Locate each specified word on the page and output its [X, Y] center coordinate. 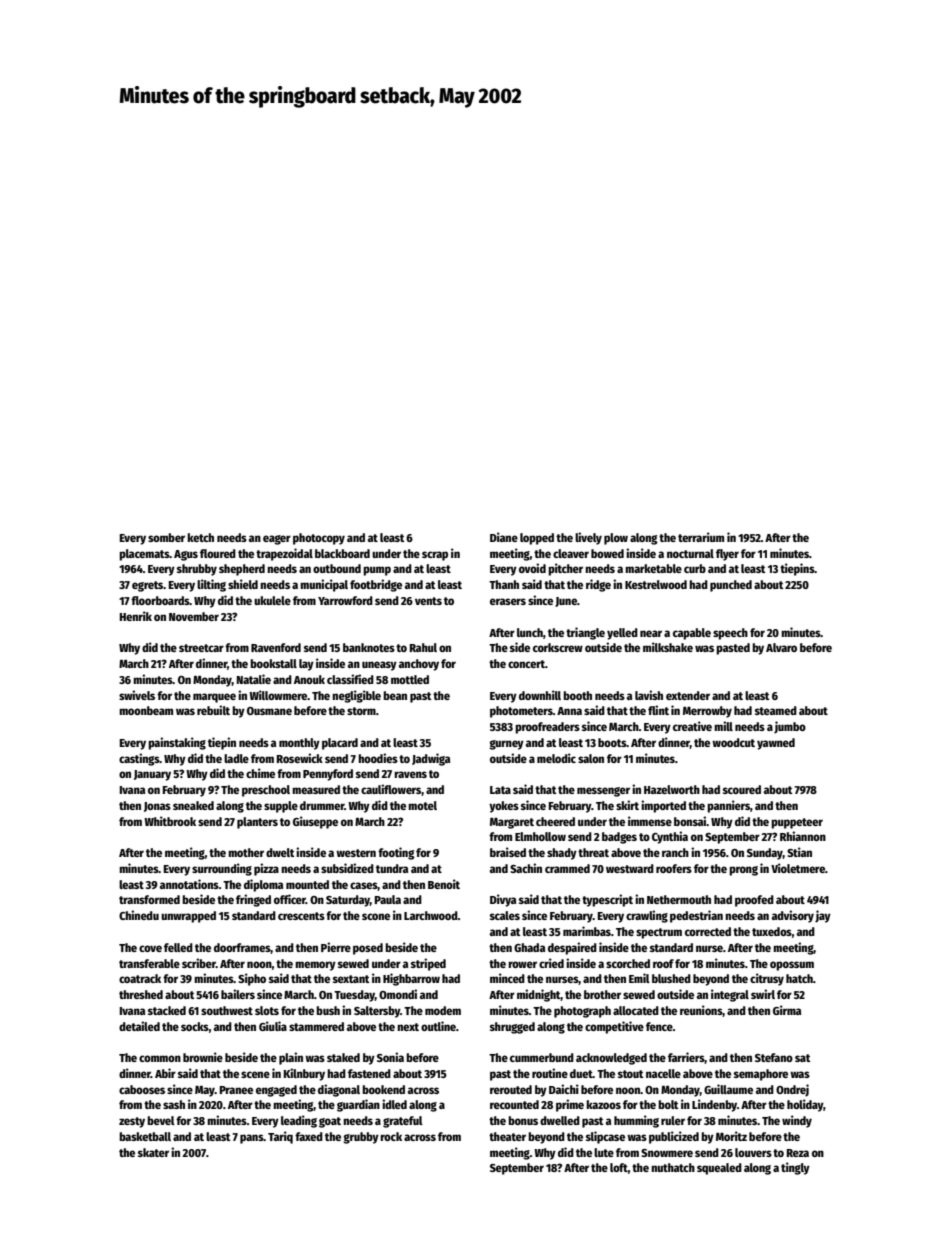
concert [526, 664]
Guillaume [728, 1089]
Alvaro [781, 647]
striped [428, 964]
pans [252, 1139]
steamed [776, 710]
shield [243, 584]
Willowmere [278, 695]
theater [507, 1136]
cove [150, 948]
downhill [540, 695]
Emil [639, 978]
